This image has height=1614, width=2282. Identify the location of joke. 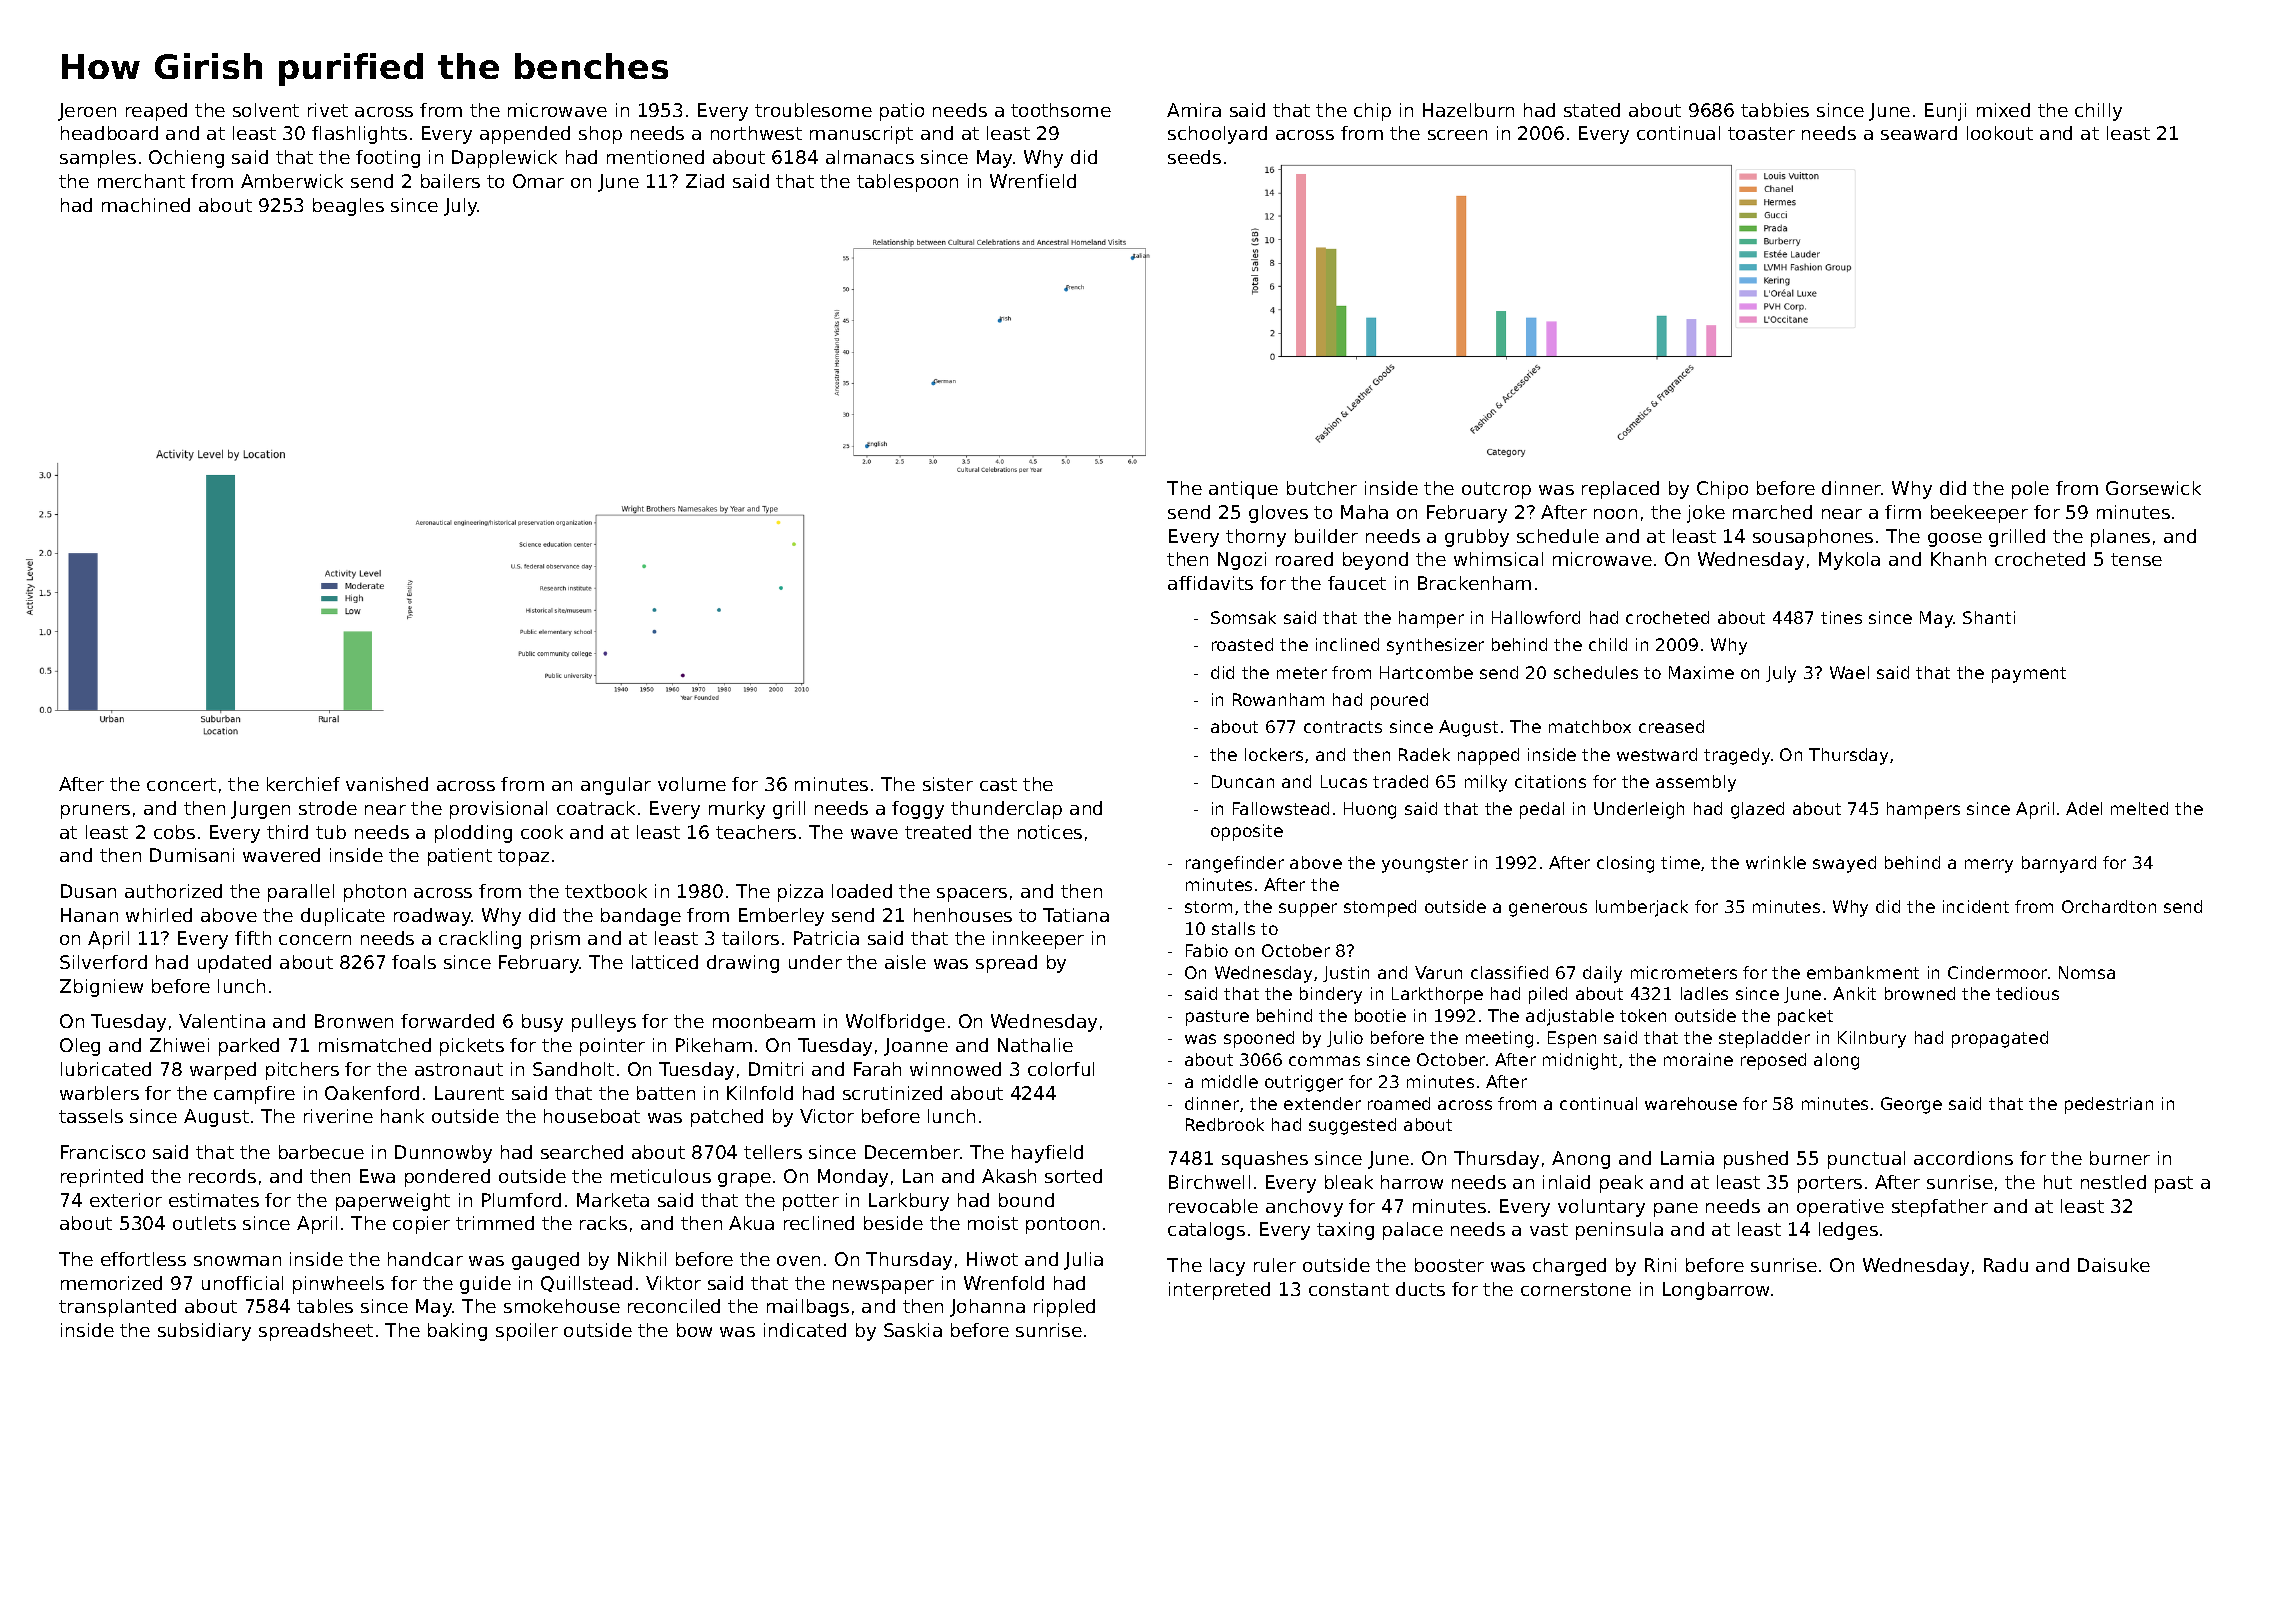
(1706, 514).
